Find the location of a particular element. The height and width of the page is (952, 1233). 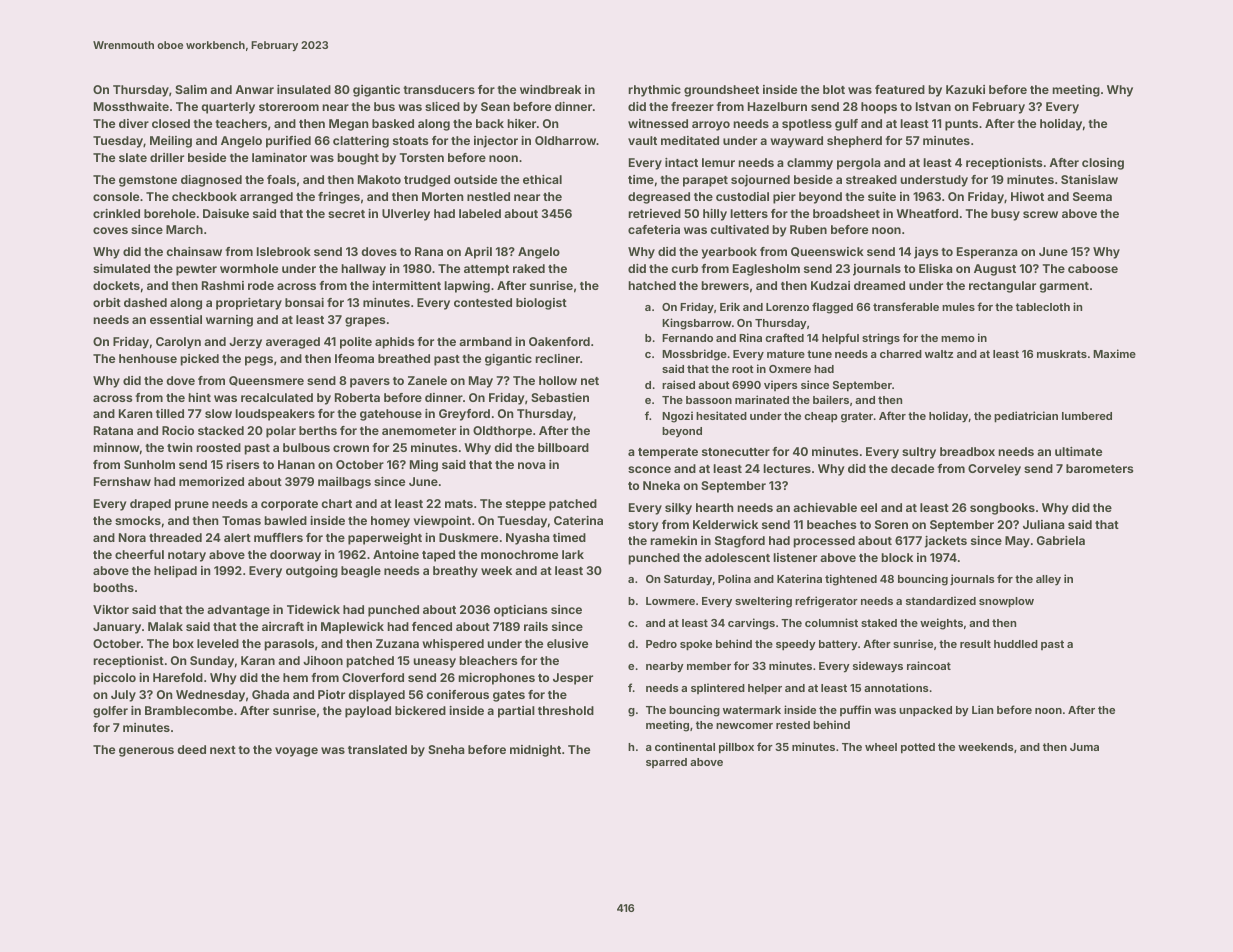

potted is located at coordinates (918, 748).
